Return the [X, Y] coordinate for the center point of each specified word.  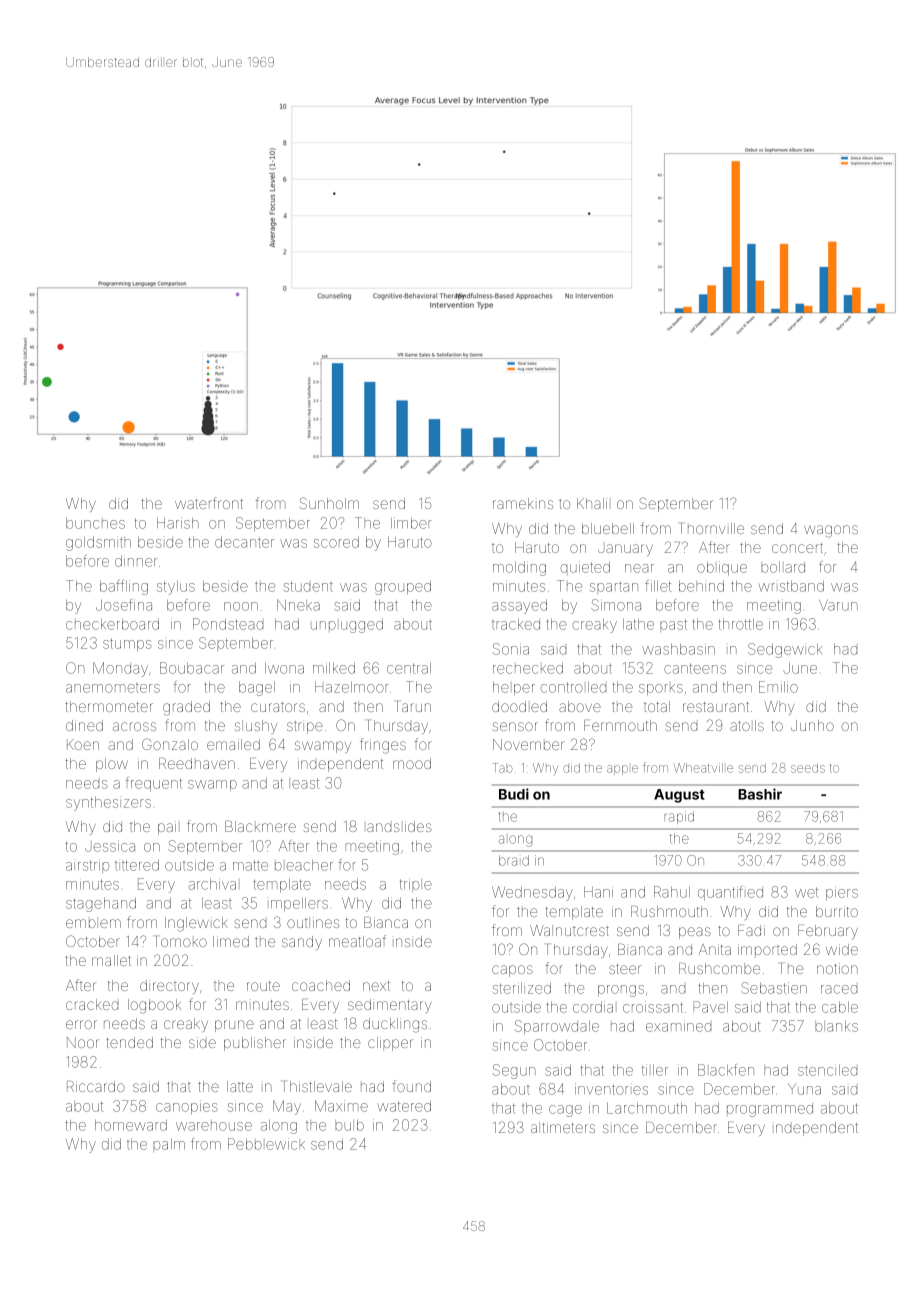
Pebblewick [266, 1144]
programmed [770, 1110]
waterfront [209, 503]
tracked [516, 624]
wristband [791, 586]
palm [169, 1145]
